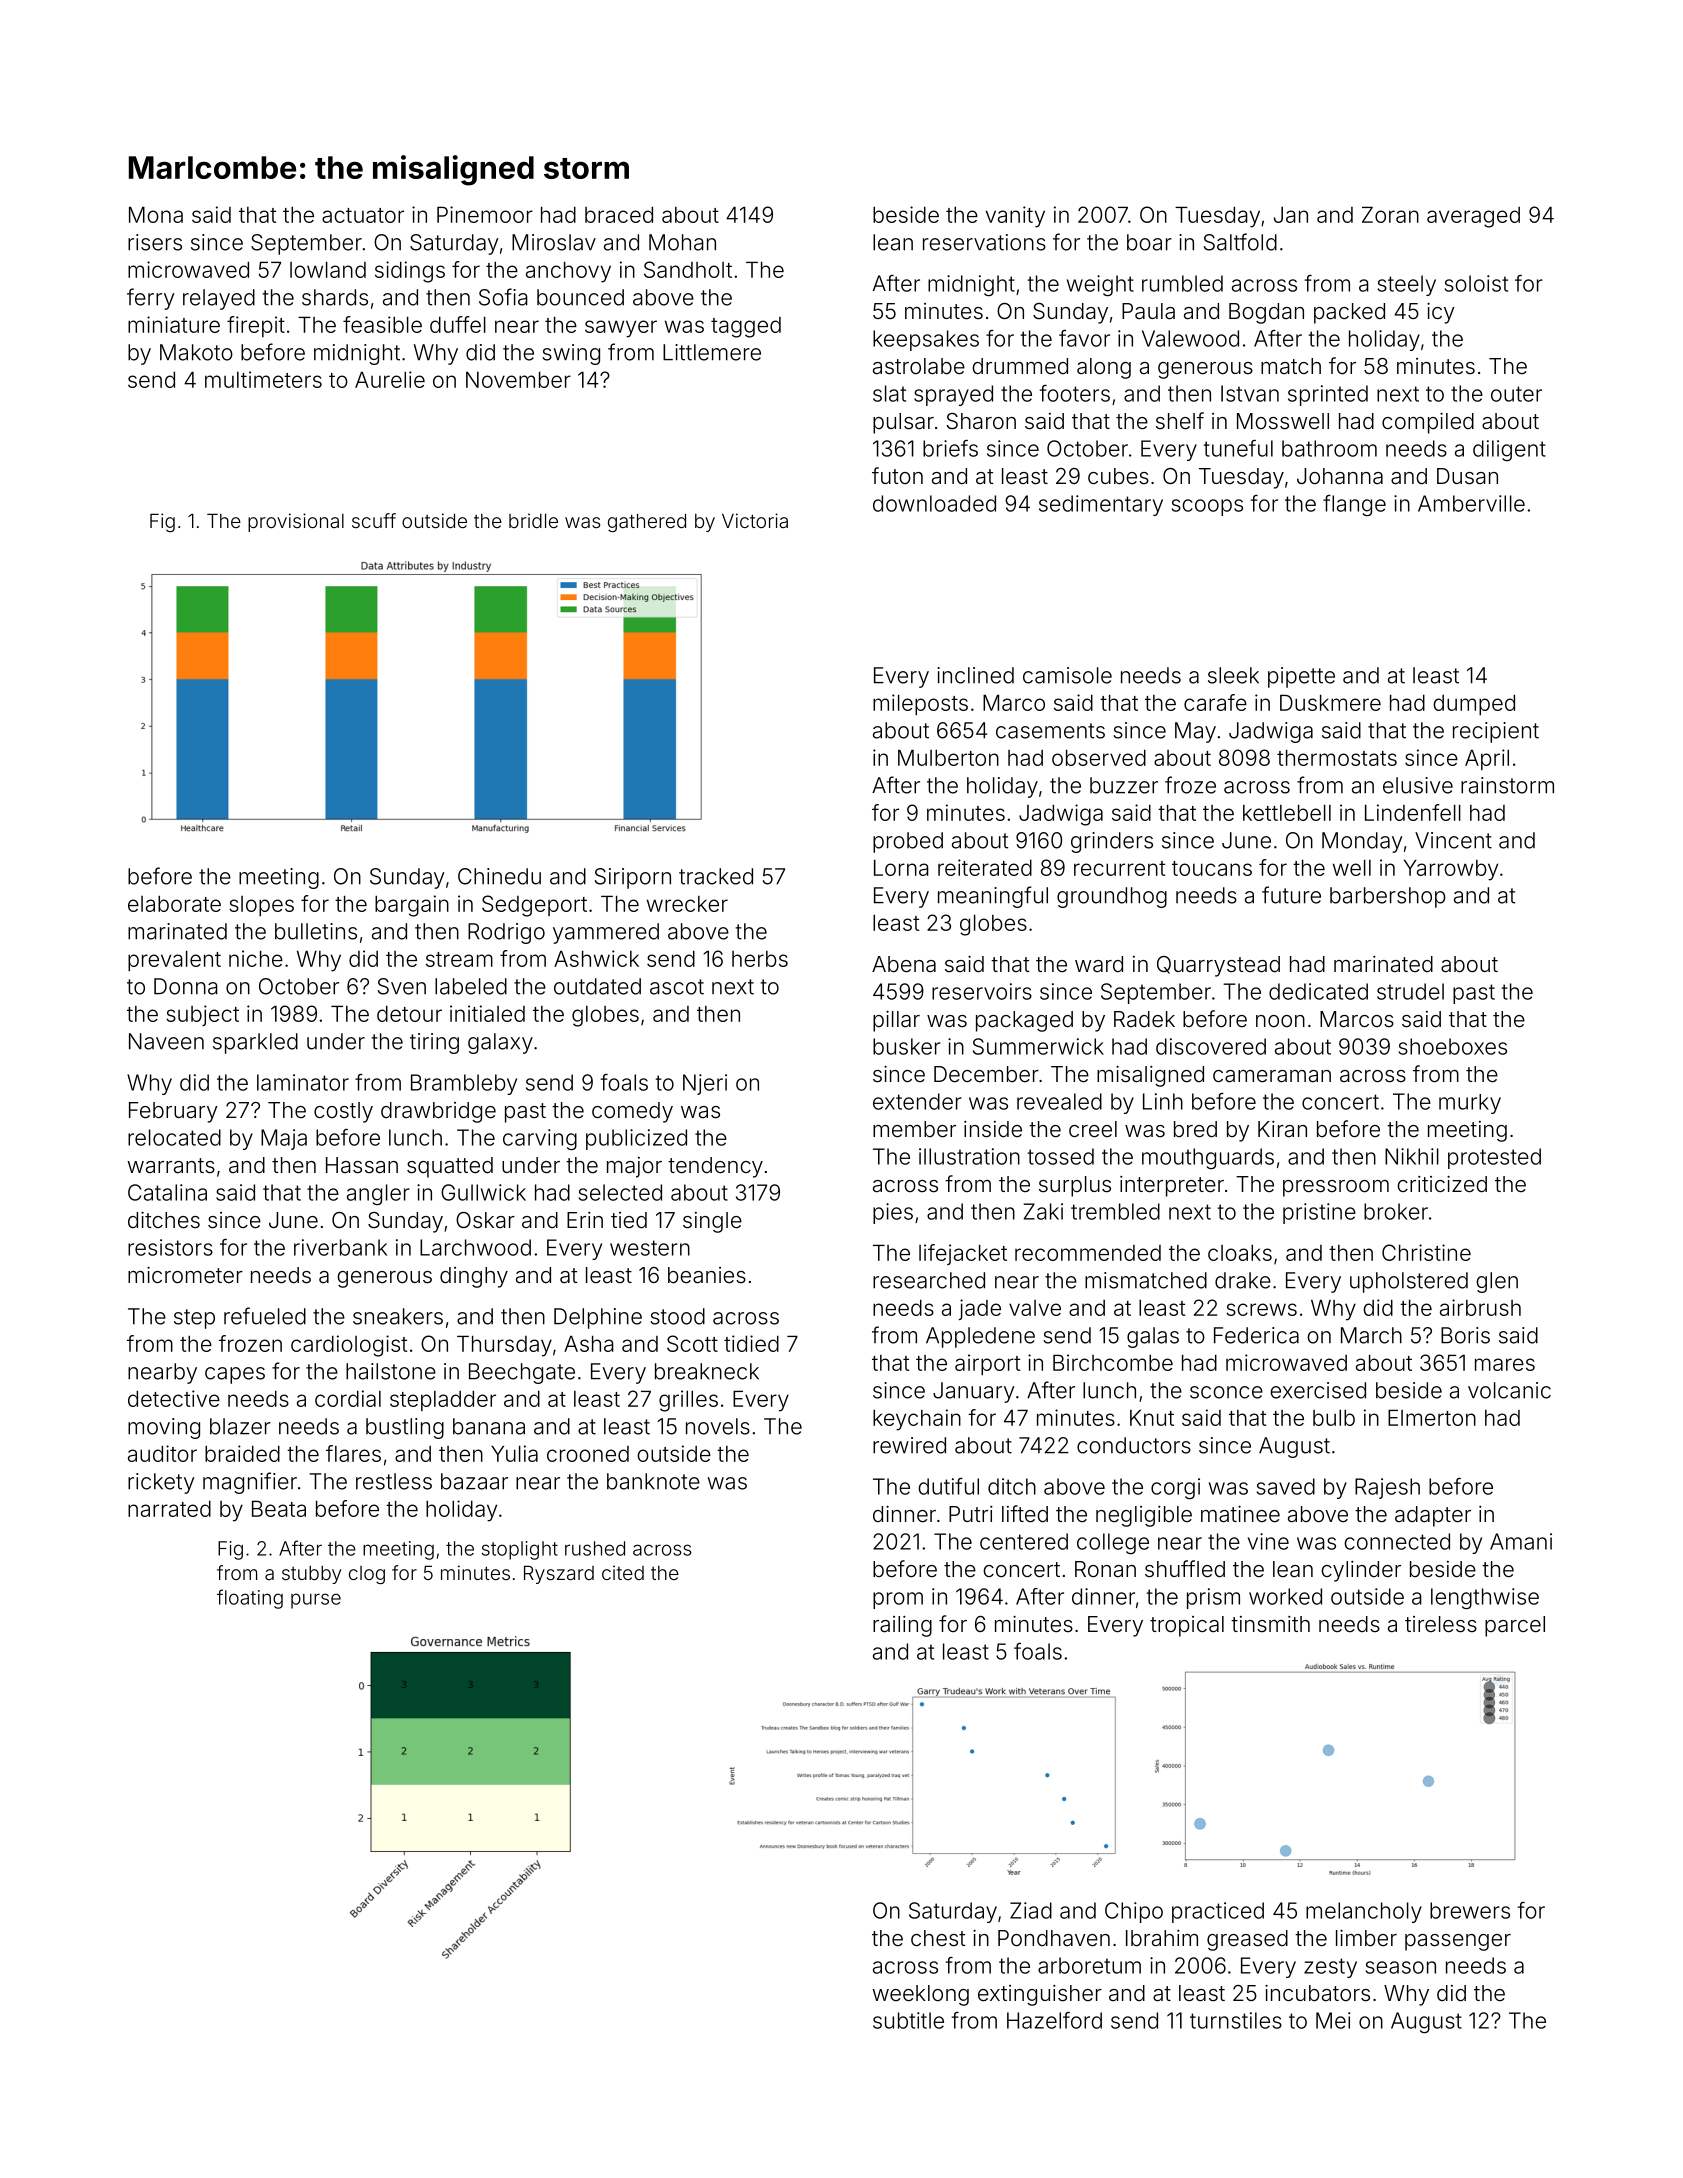  I want to click on riverbank, so click(340, 1247).
